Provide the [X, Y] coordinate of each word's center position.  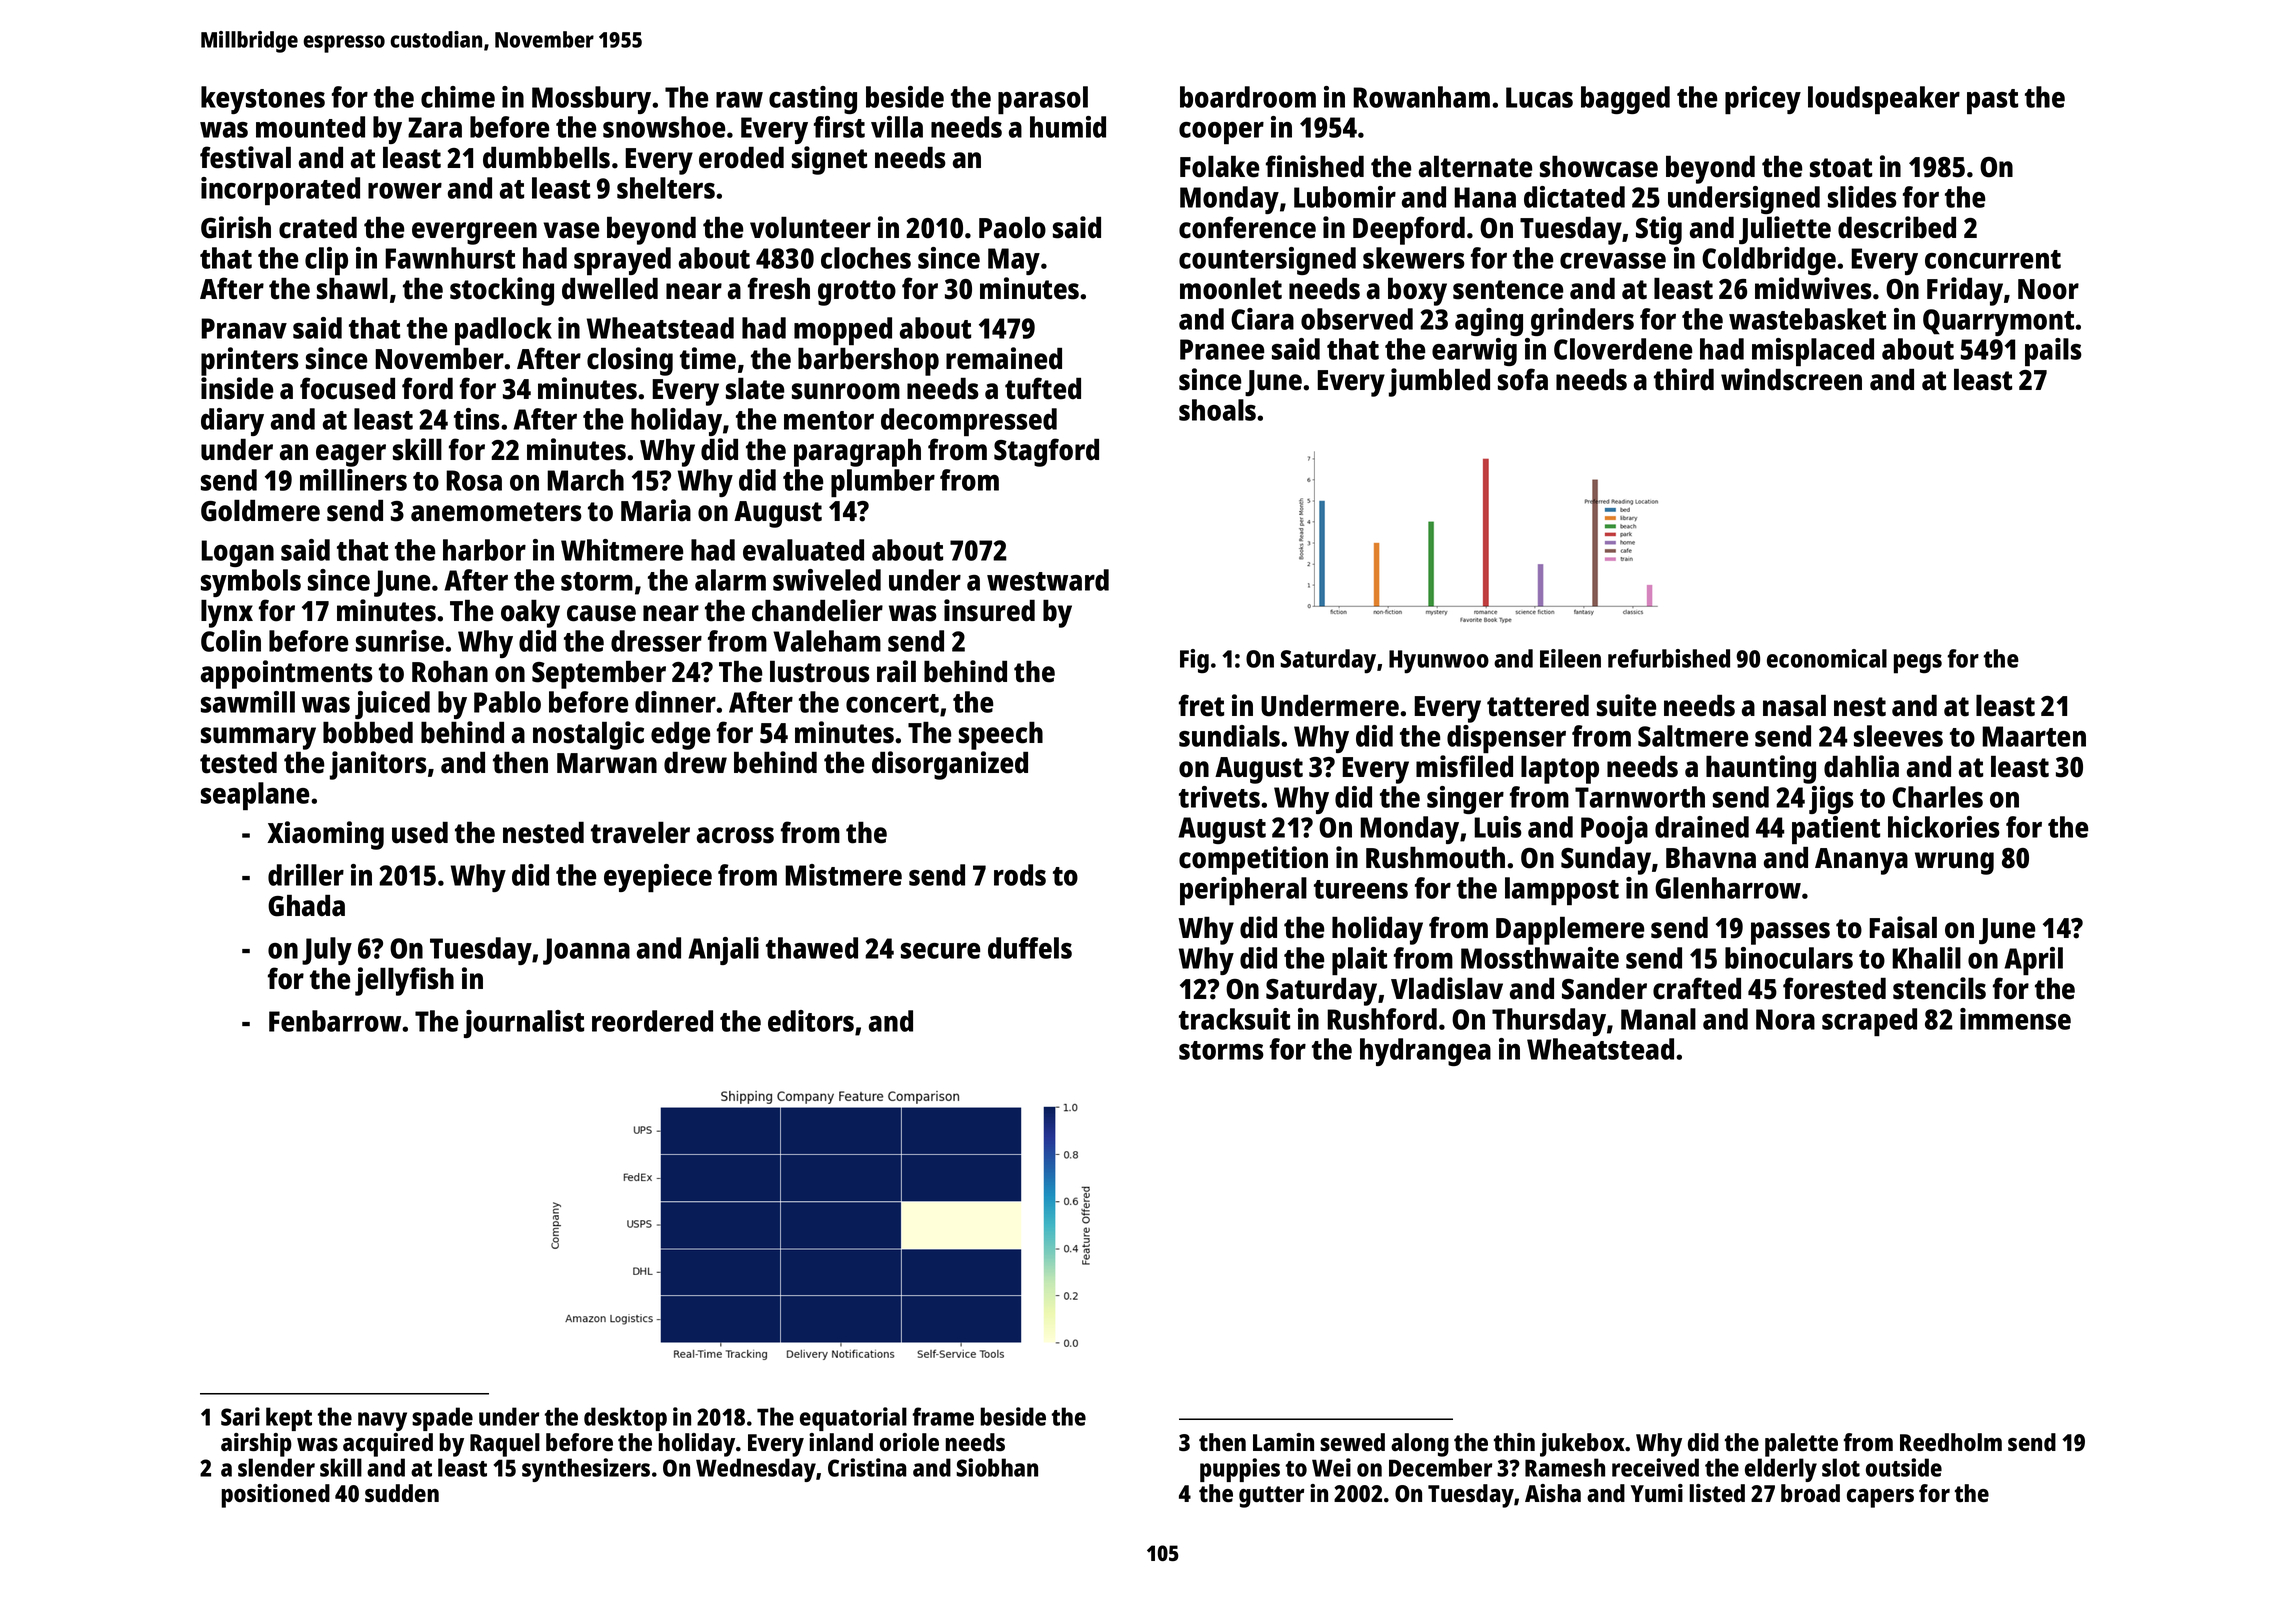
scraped [1869, 1022]
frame [943, 1416]
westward [1048, 580]
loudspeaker [1884, 100]
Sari [240, 1416]
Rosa [474, 480]
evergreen [474, 233]
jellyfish [404, 981]
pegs [1918, 664]
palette [1801, 1445]
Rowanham [1421, 97]
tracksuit [1234, 1019]
